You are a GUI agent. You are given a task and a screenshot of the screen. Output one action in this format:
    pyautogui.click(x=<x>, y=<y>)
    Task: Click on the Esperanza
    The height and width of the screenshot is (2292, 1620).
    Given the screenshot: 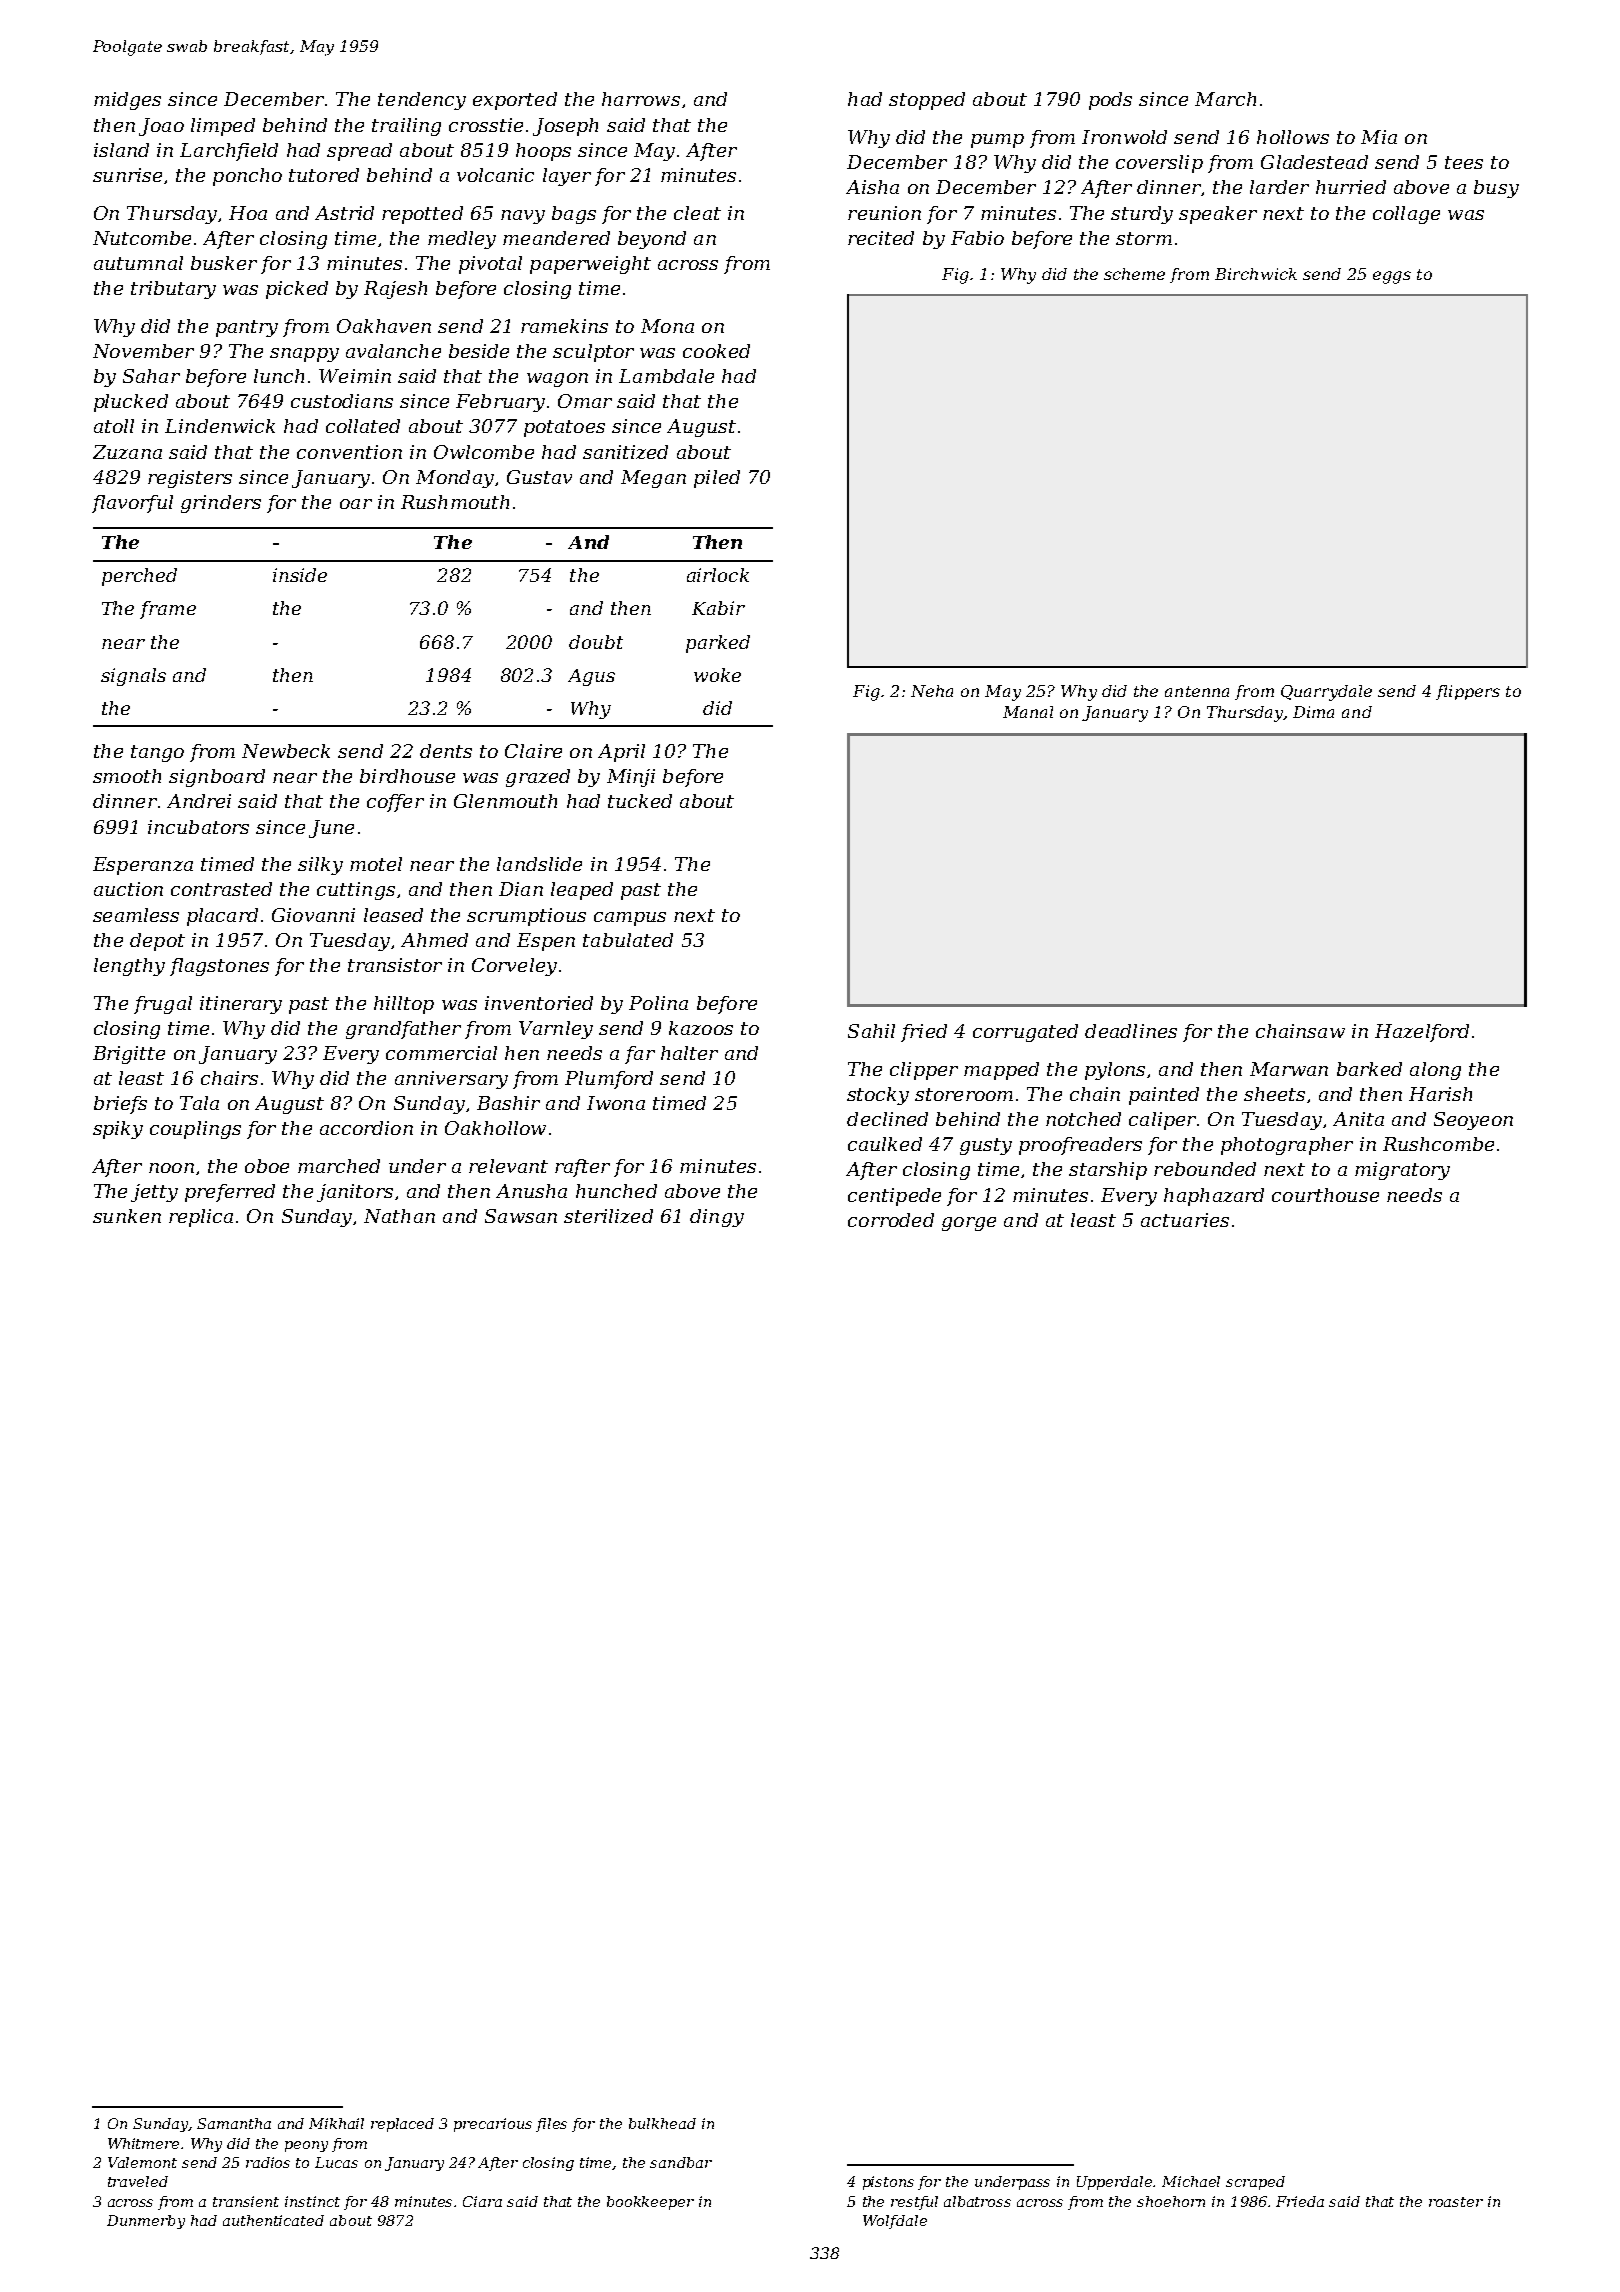 What is the action you would take?
    pyautogui.click(x=143, y=866)
